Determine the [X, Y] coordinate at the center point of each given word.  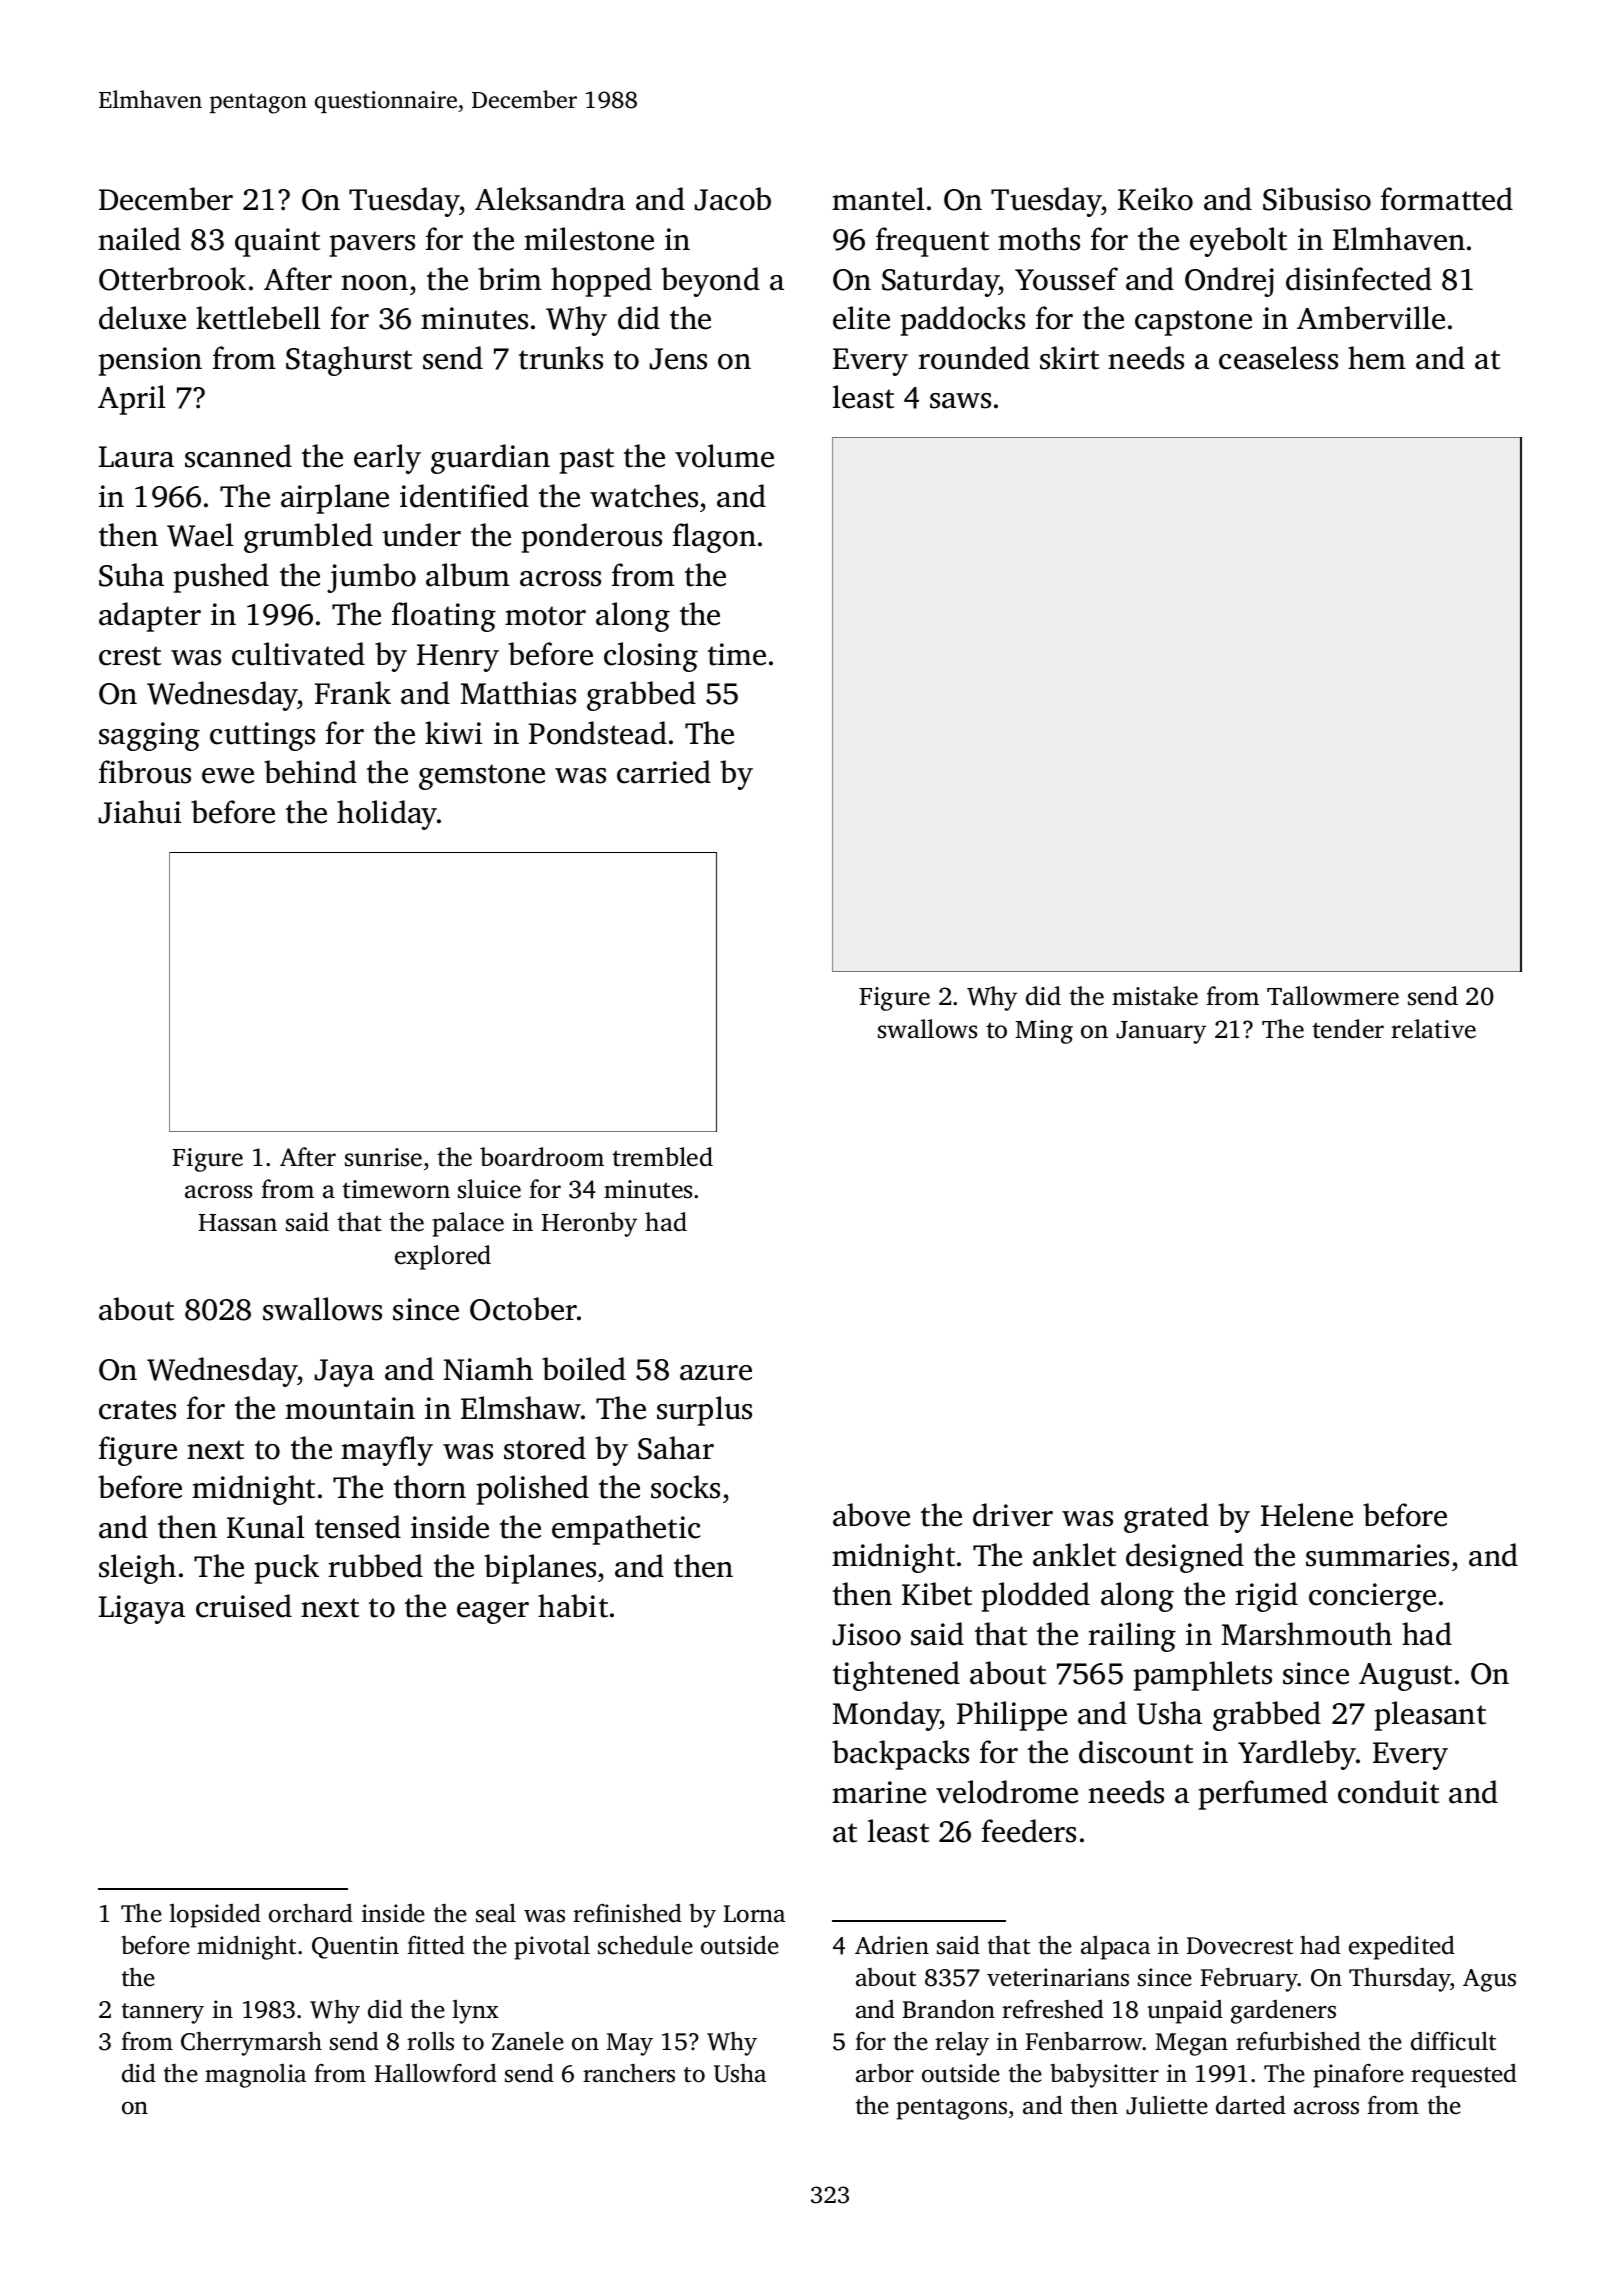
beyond [710, 282]
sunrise [383, 1157]
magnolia [255, 2076]
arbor [885, 2073]
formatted [1447, 199]
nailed [139, 239]
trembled [662, 1157]
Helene [1307, 1515]
